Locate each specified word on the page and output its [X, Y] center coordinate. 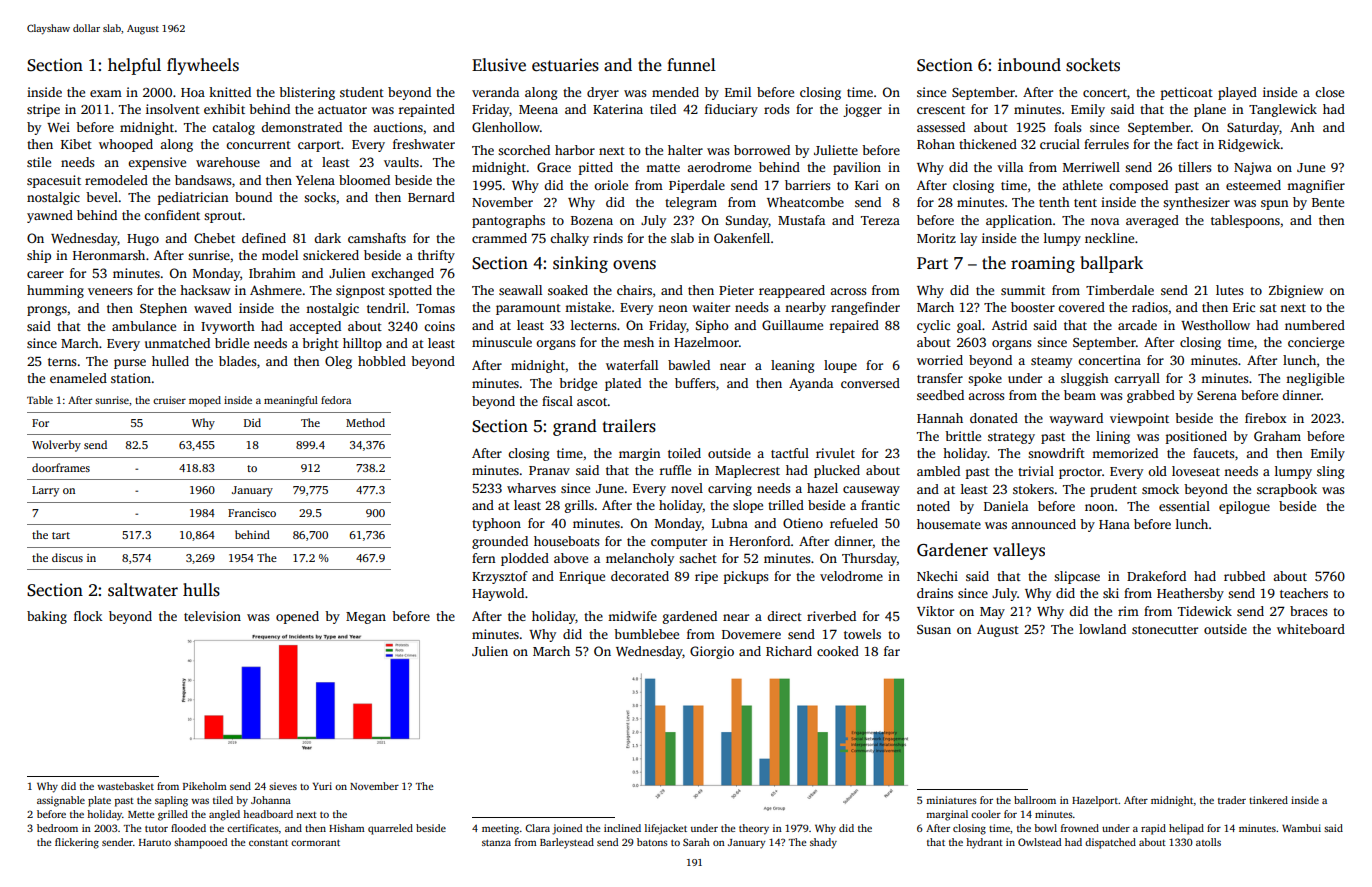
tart [61, 535]
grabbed [1151, 396]
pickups [746, 577]
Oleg [338, 362]
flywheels [203, 66]
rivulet [835, 453]
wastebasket [125, 786]
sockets [1093, 65]
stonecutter [1165, 630]
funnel [691, 65]
